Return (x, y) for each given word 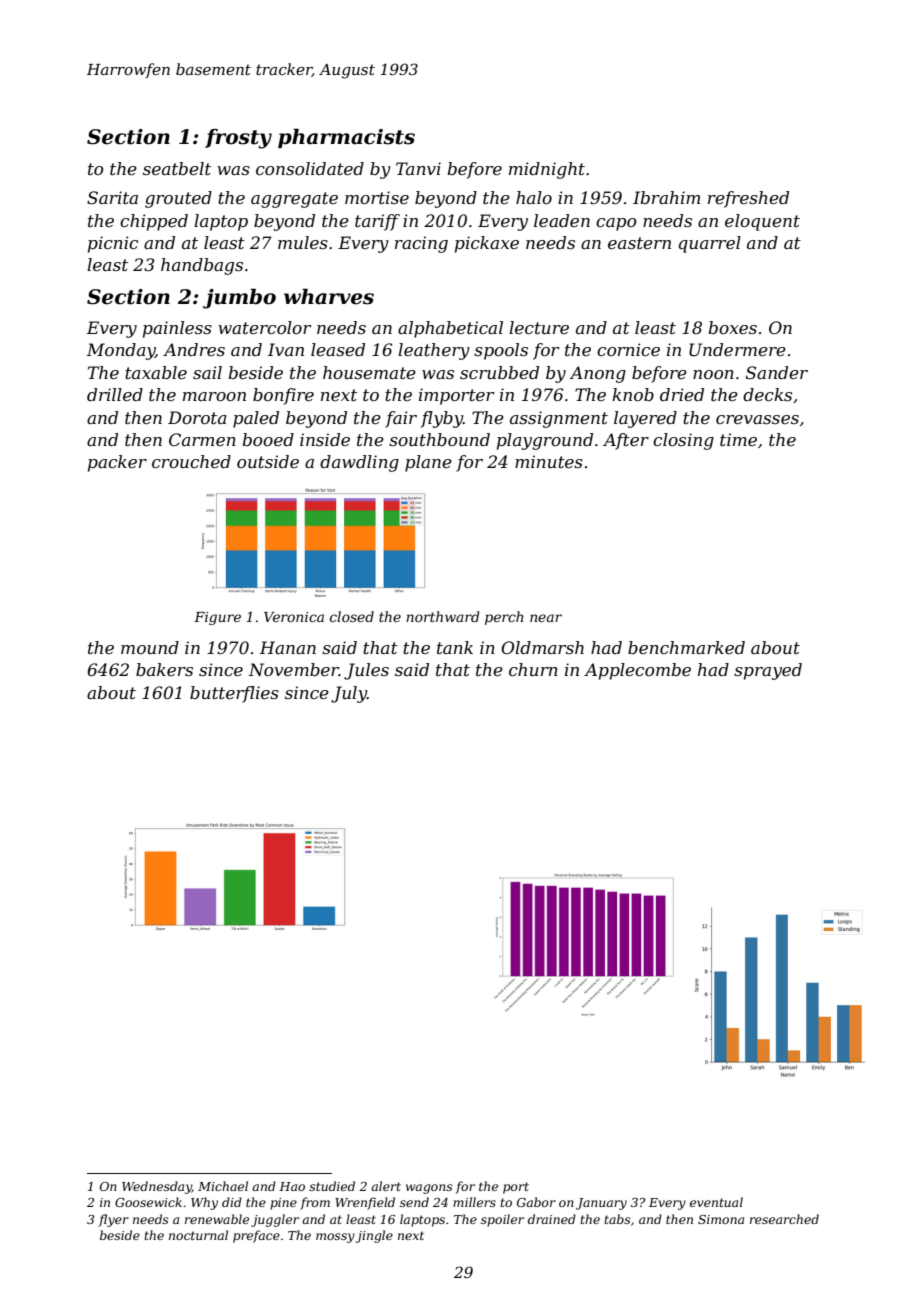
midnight (547, 170)
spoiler (502, 1220)
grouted (178, 199)
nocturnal (198, 1235)
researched (784, 1219)
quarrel (710, 244)
